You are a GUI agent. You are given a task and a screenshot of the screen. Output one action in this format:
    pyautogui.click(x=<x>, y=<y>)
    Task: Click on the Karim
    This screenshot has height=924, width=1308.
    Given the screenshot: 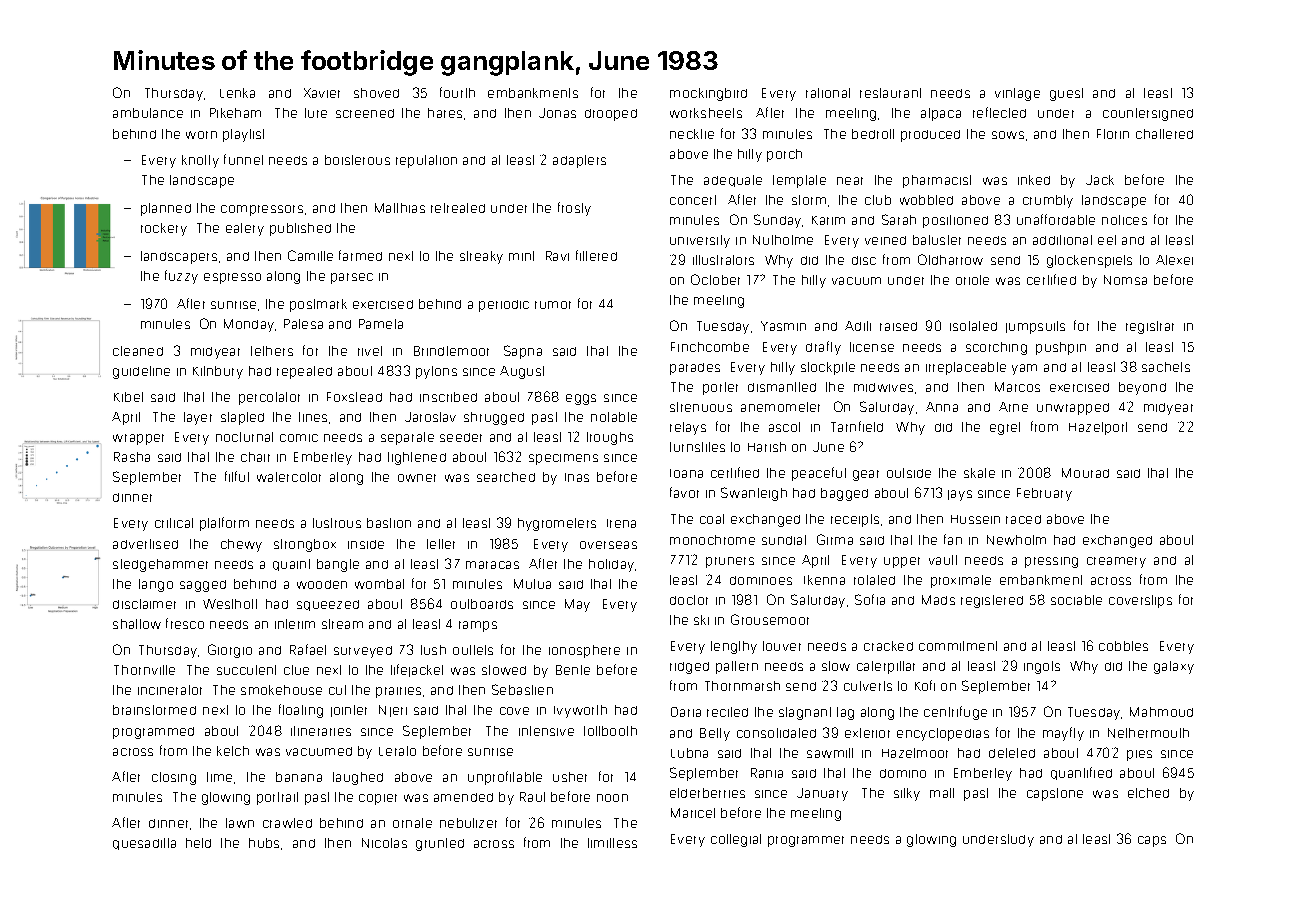 What is the action you would take?
    pyautogui.click(x=828, y=220)
